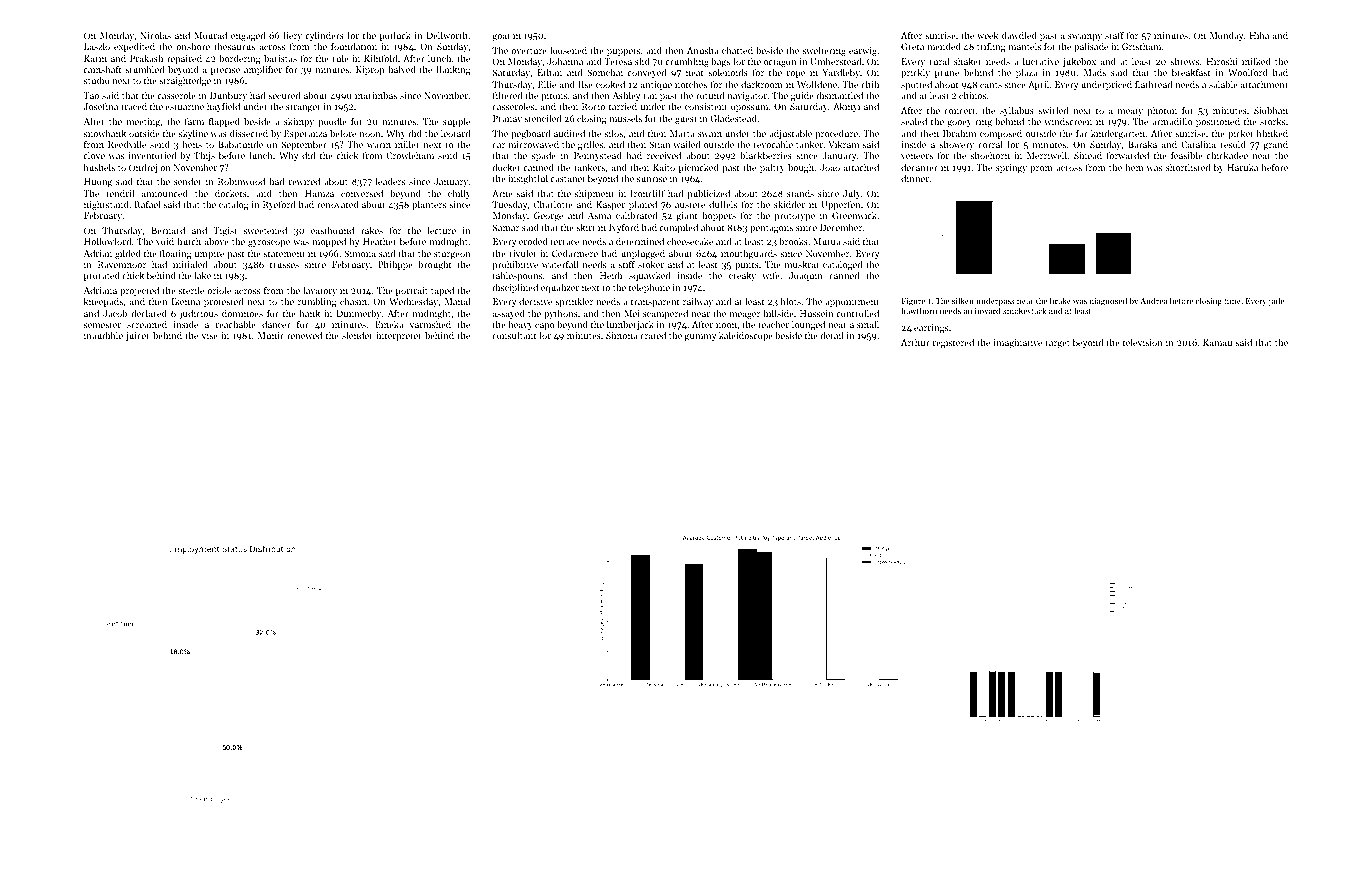 This screenshot has width=1372, height=887. What do you see at coordinates (585, 227) in the screenshot?
I see `skirt` at bounding box center [585, 227].
